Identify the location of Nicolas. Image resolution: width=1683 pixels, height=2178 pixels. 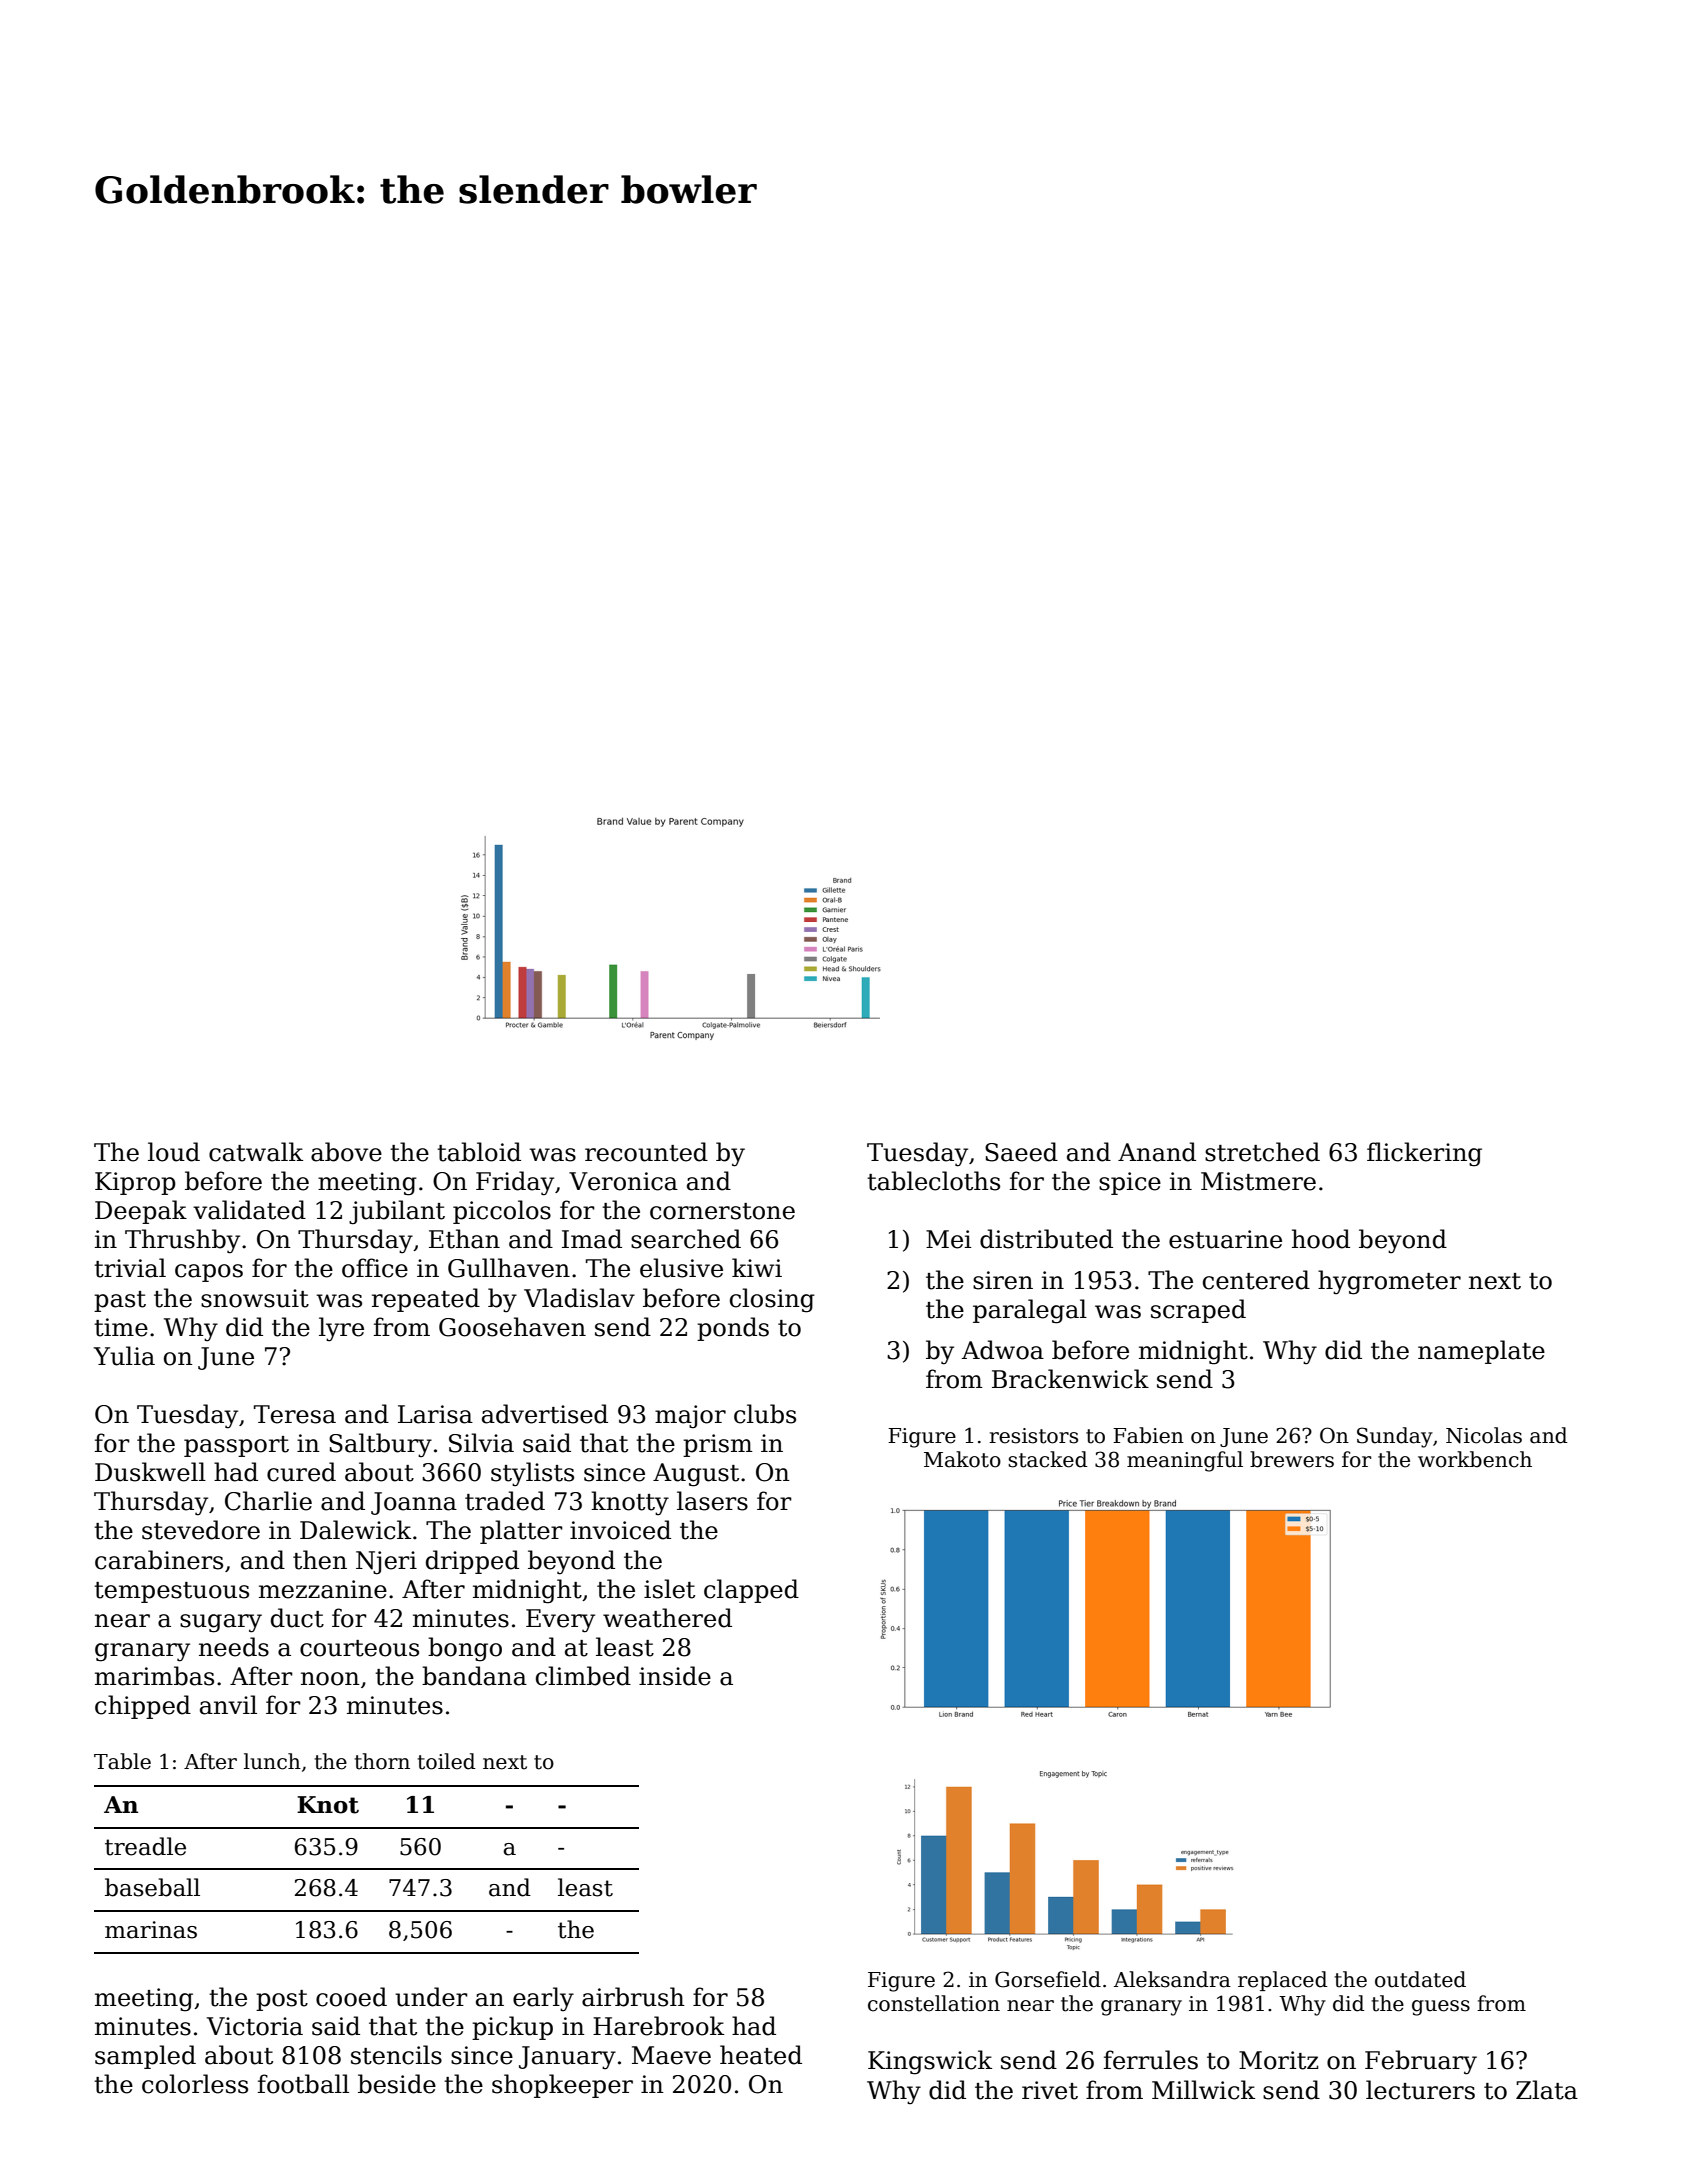
(1484, 1435).
